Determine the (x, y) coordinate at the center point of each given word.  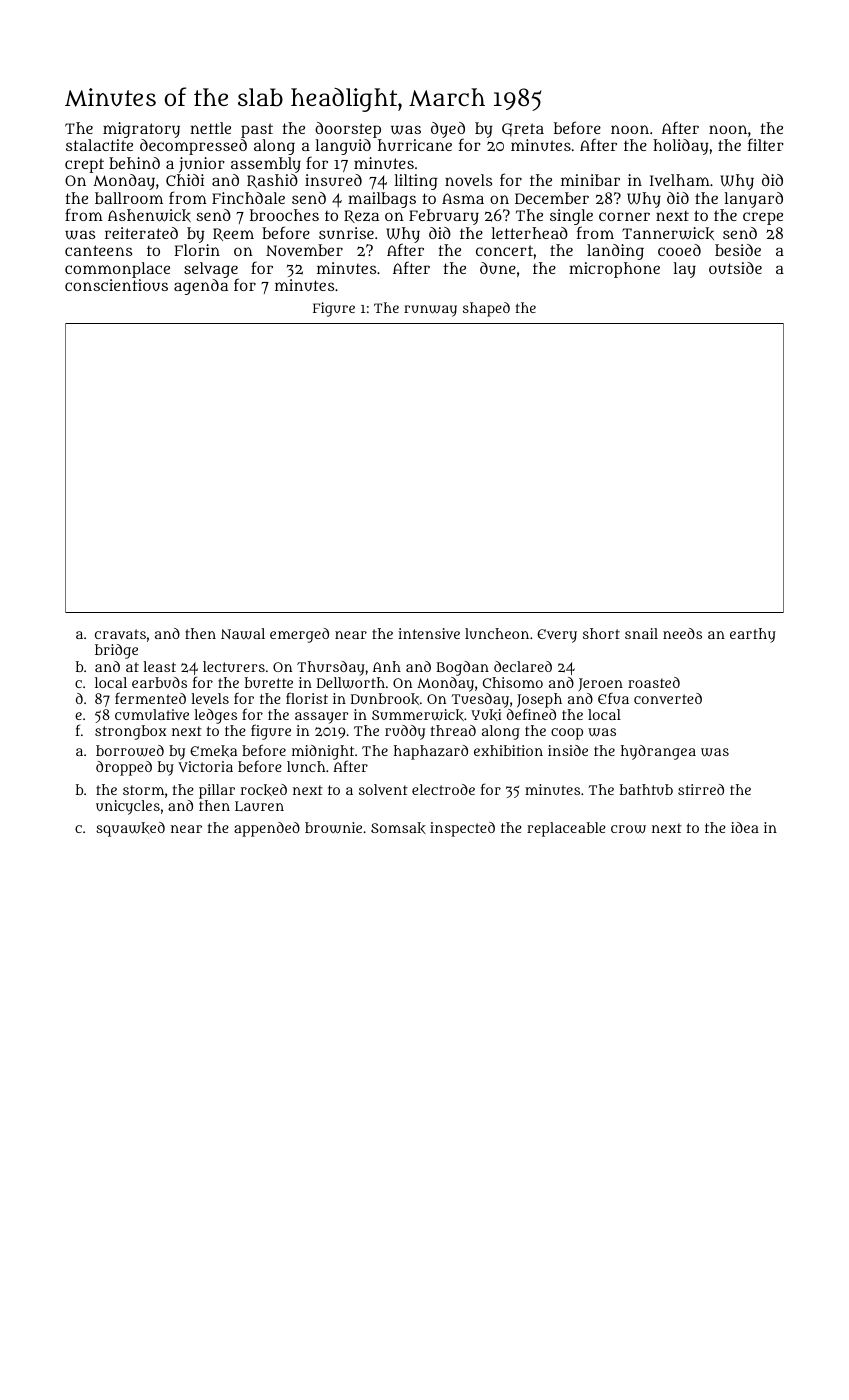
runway (430, 311)
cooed (679, 250)
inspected (462, 829)
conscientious (116, 285)
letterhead (530, 233)
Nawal (243, 634)
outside (735, 268)
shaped (486, 309)
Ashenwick (149, 215)
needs (682, 633)
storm (143, 790)
